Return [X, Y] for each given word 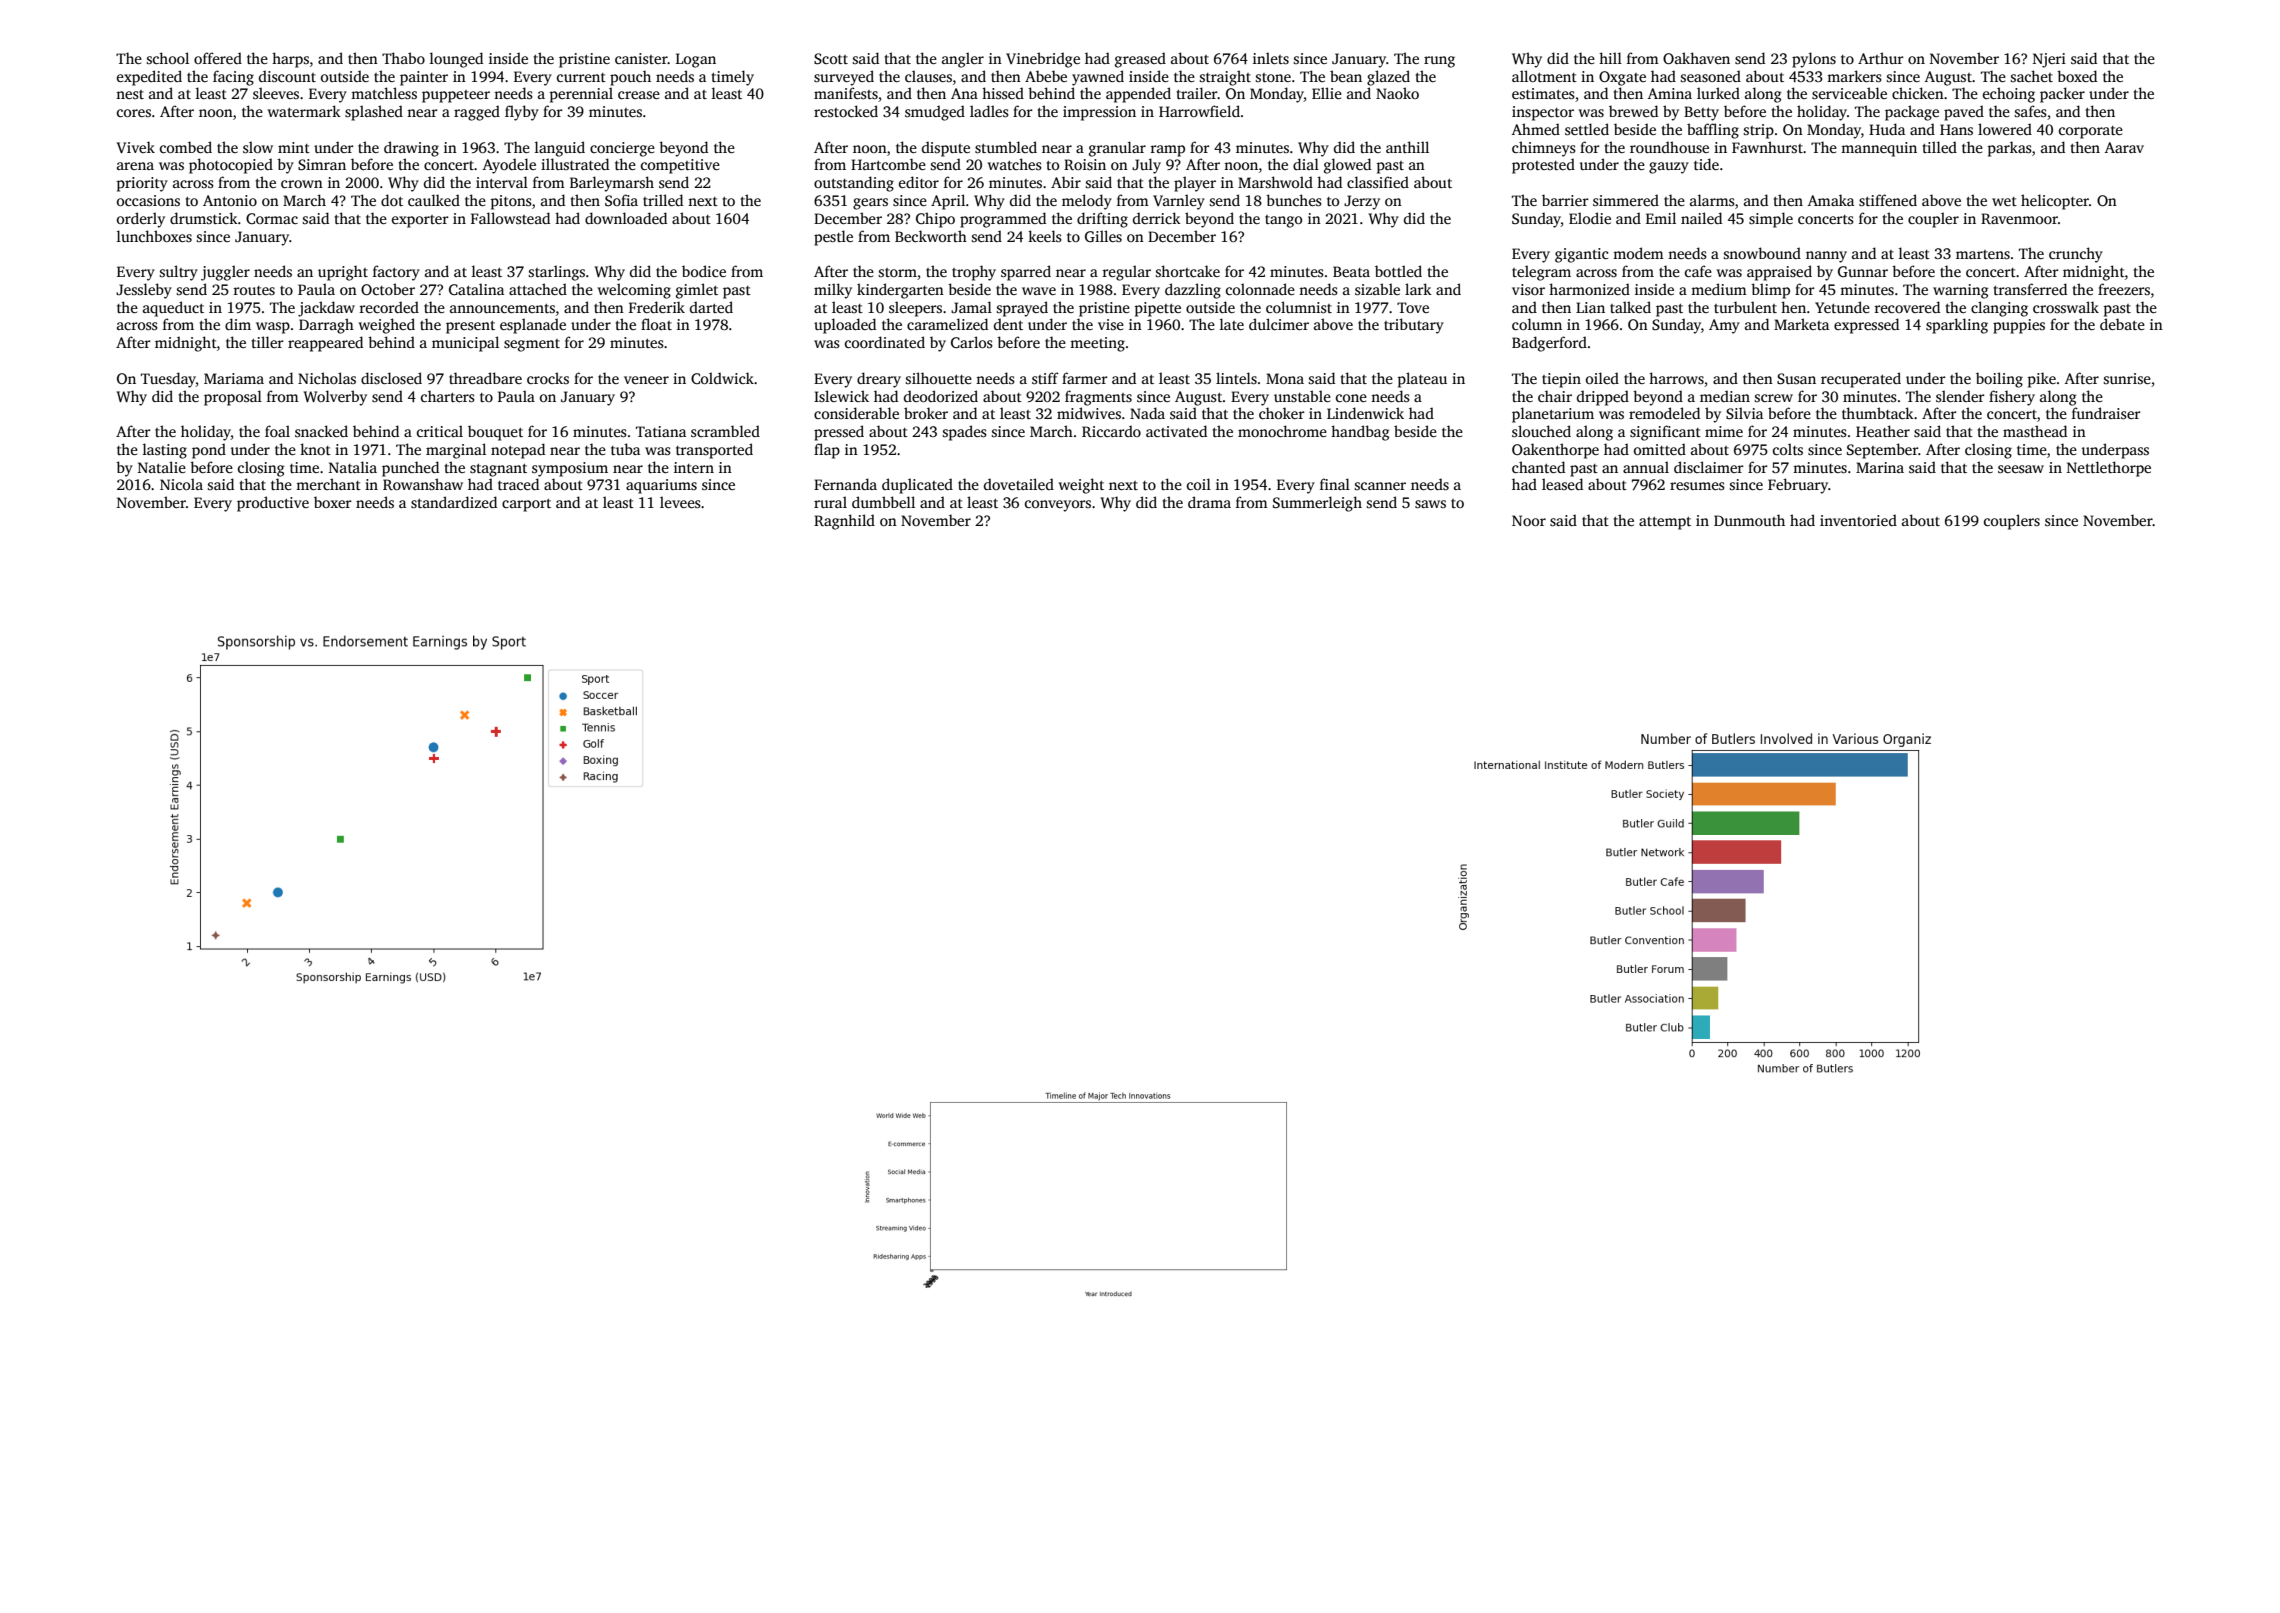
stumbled [1006, 147]
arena [135, 166]
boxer [333, 502]
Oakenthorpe [1555, 451]
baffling [1713, 131]
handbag [1360, 433]
